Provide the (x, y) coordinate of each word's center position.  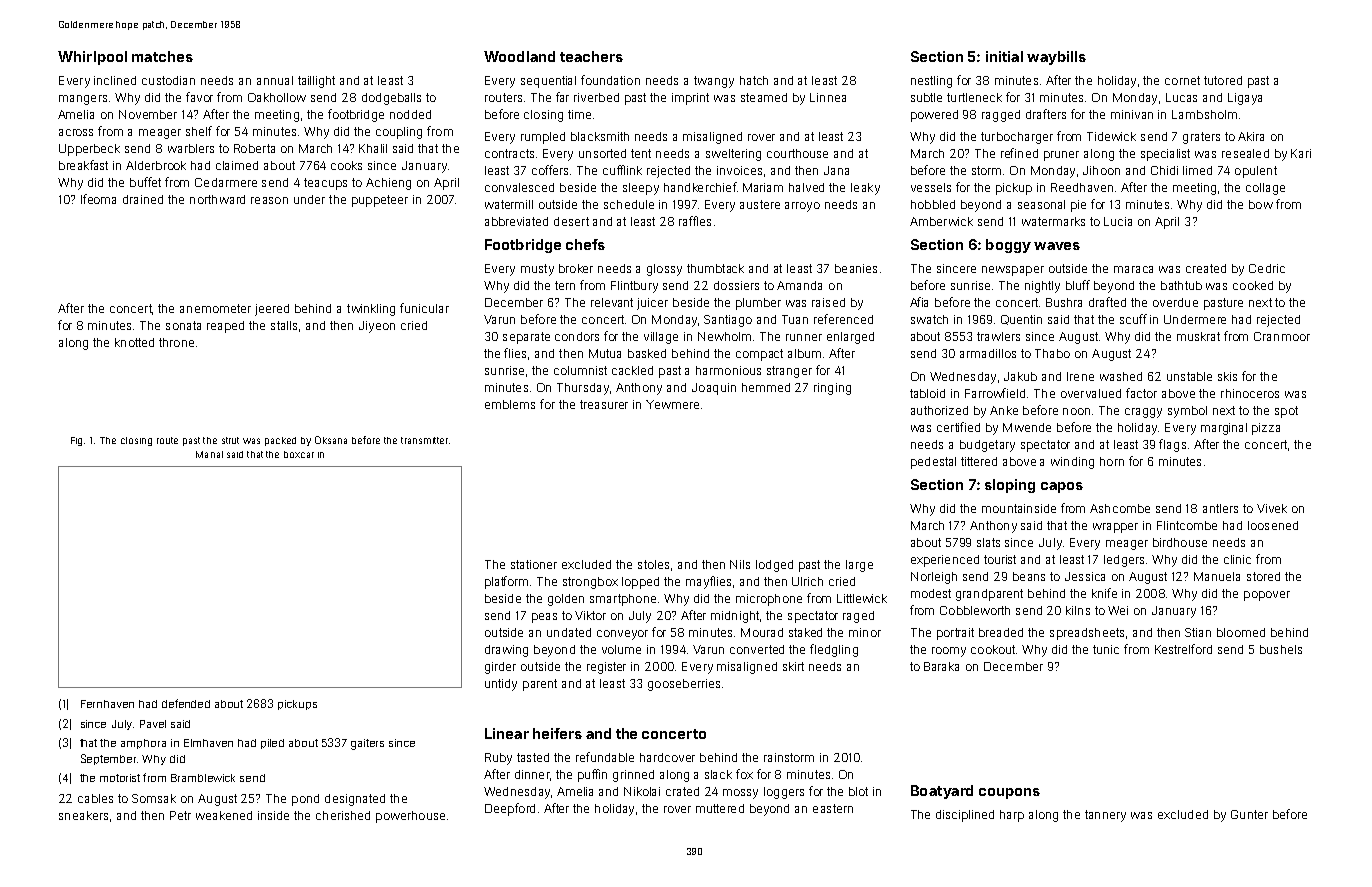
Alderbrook (156, 165)
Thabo (1052, 353)
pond (305, 800)
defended (186, 703)
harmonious (728, 370)
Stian (1198, 632)
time (579, 114)
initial (1004, 56)
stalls (284, 325)
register (606, 668)
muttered (720, 808)
